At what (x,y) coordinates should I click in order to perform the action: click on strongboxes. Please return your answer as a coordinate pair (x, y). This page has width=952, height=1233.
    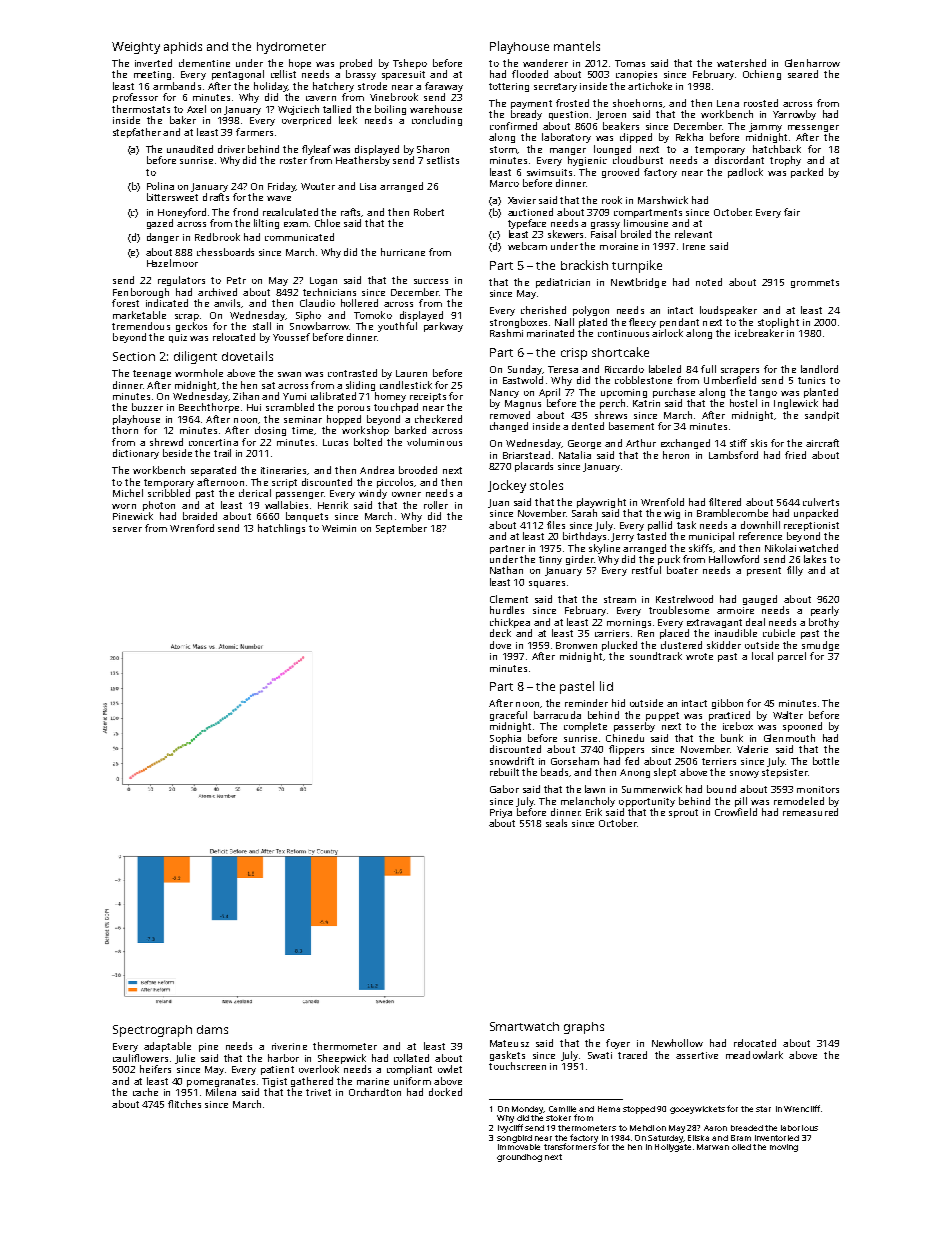
    Looking at the image, I should click on (518, 323).
